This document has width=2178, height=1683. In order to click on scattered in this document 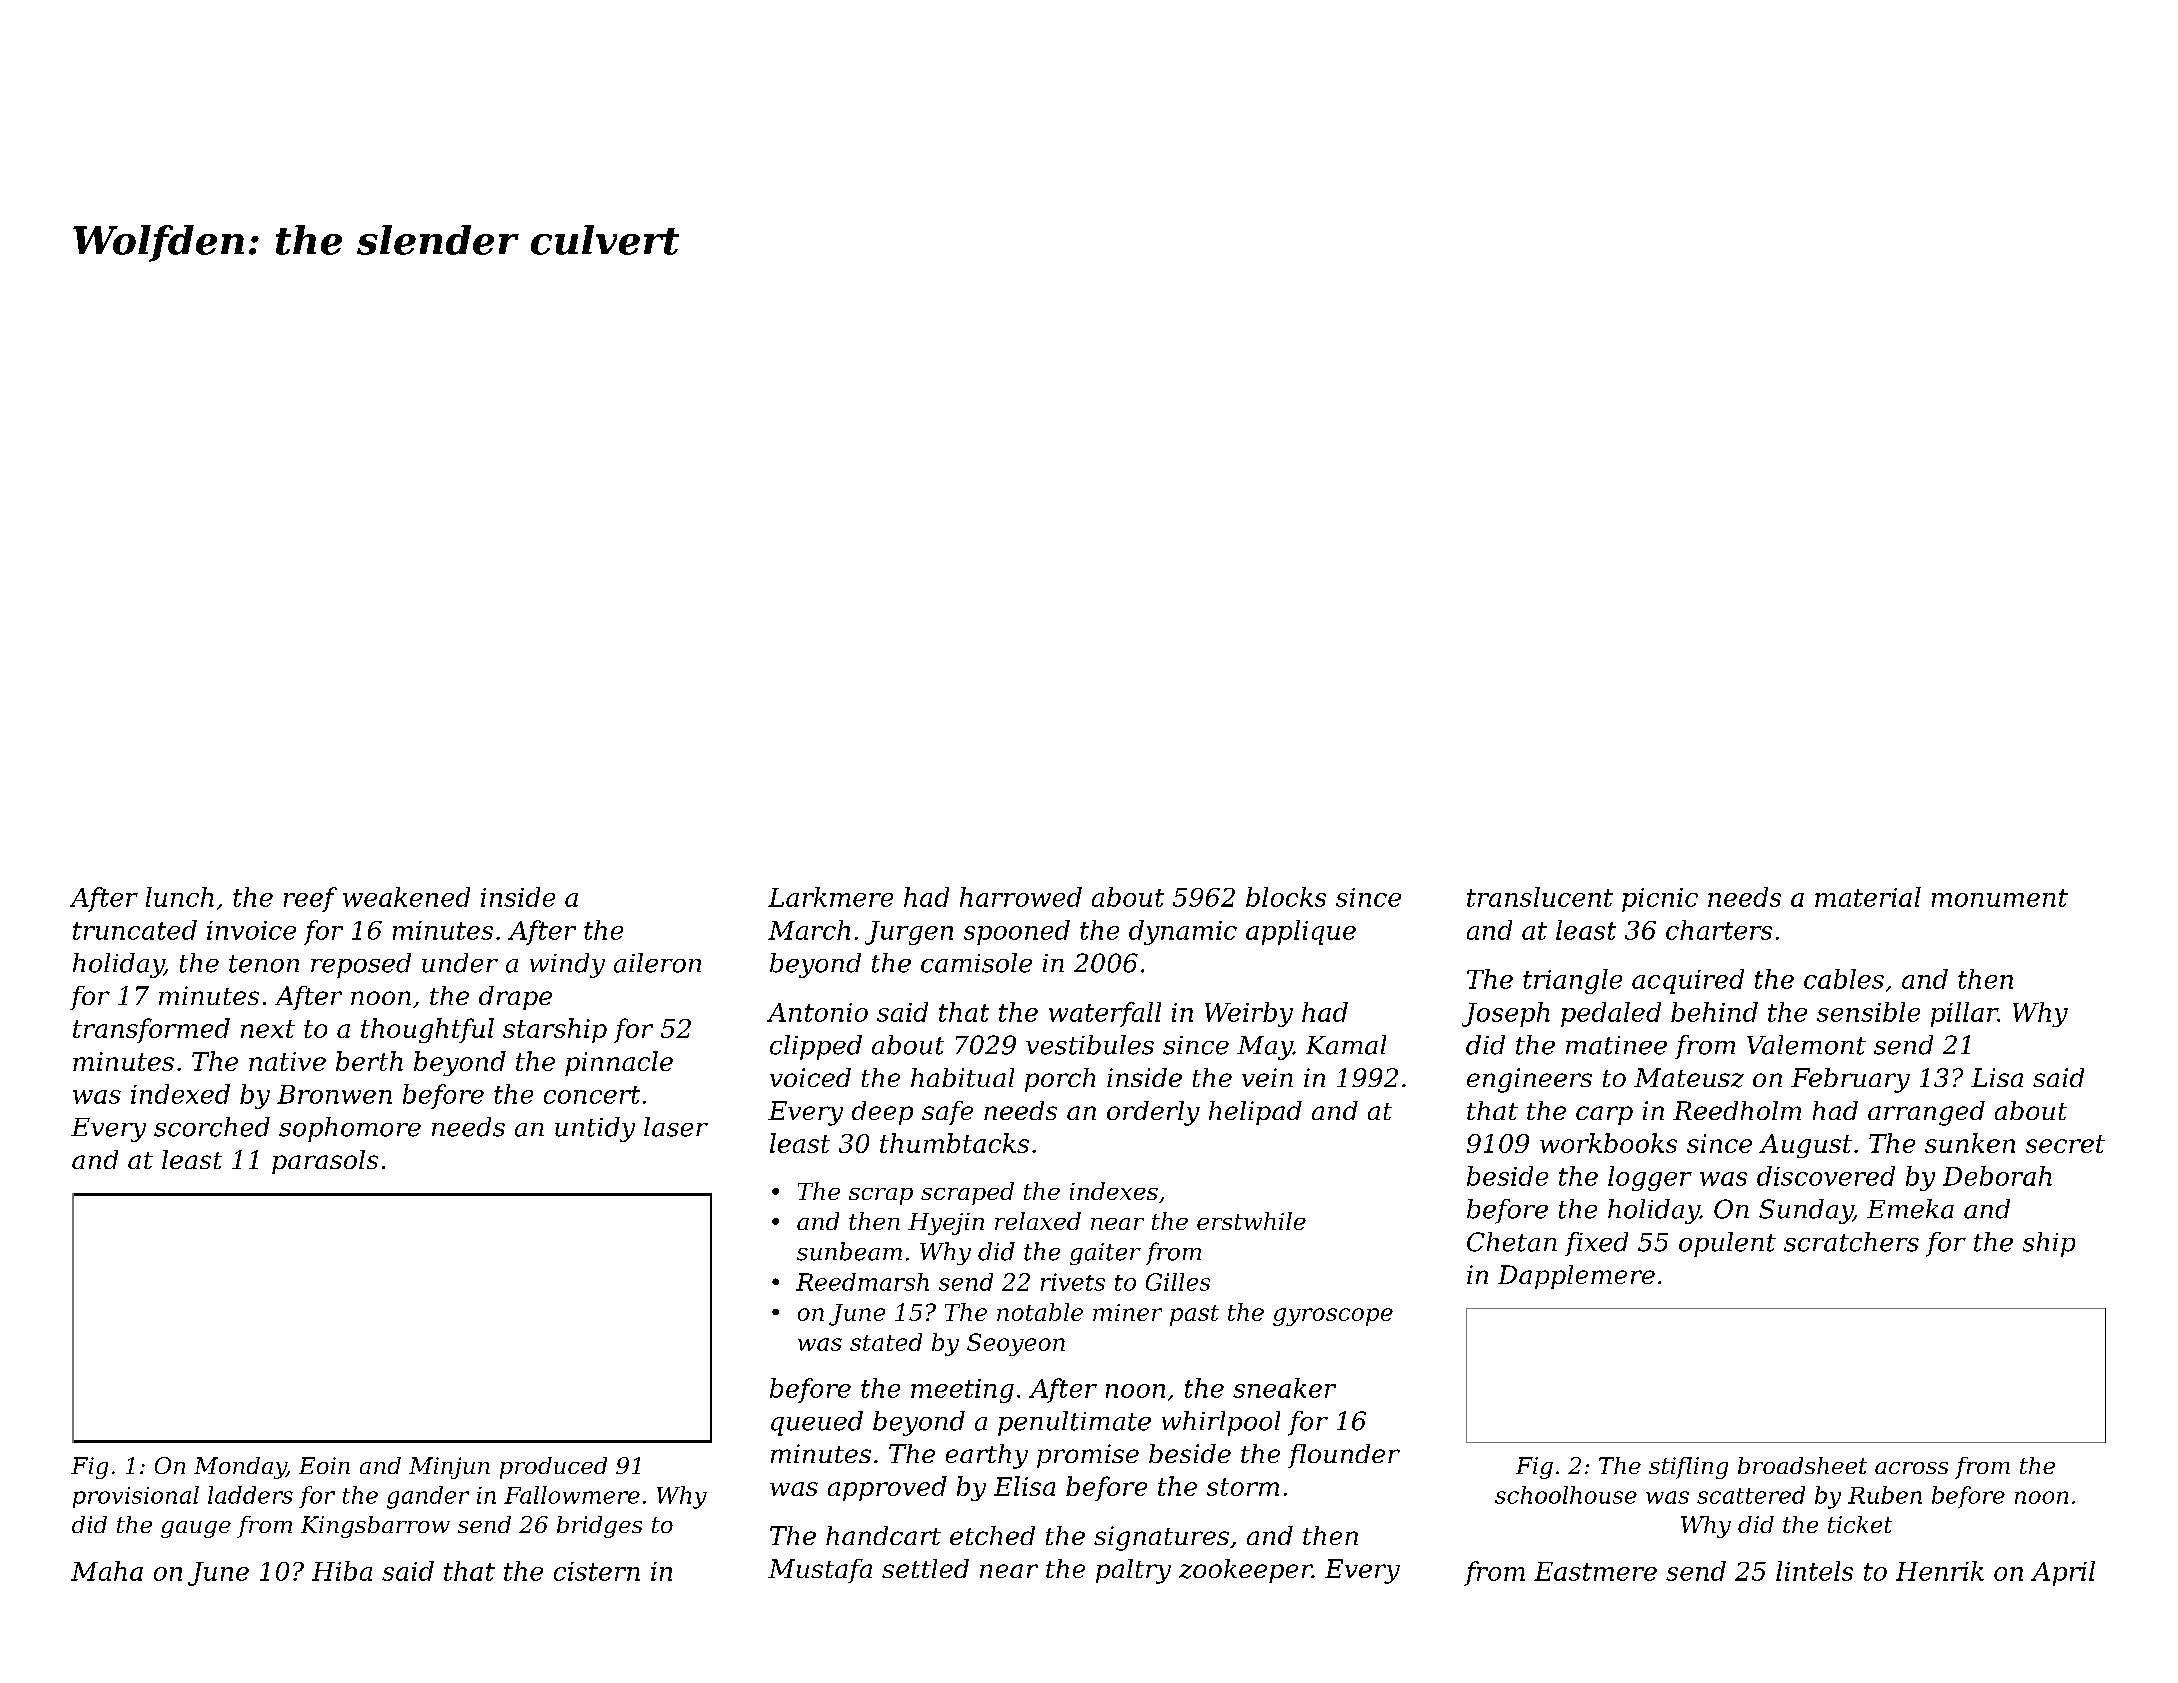, I will do `click(1751, 1495)`.
